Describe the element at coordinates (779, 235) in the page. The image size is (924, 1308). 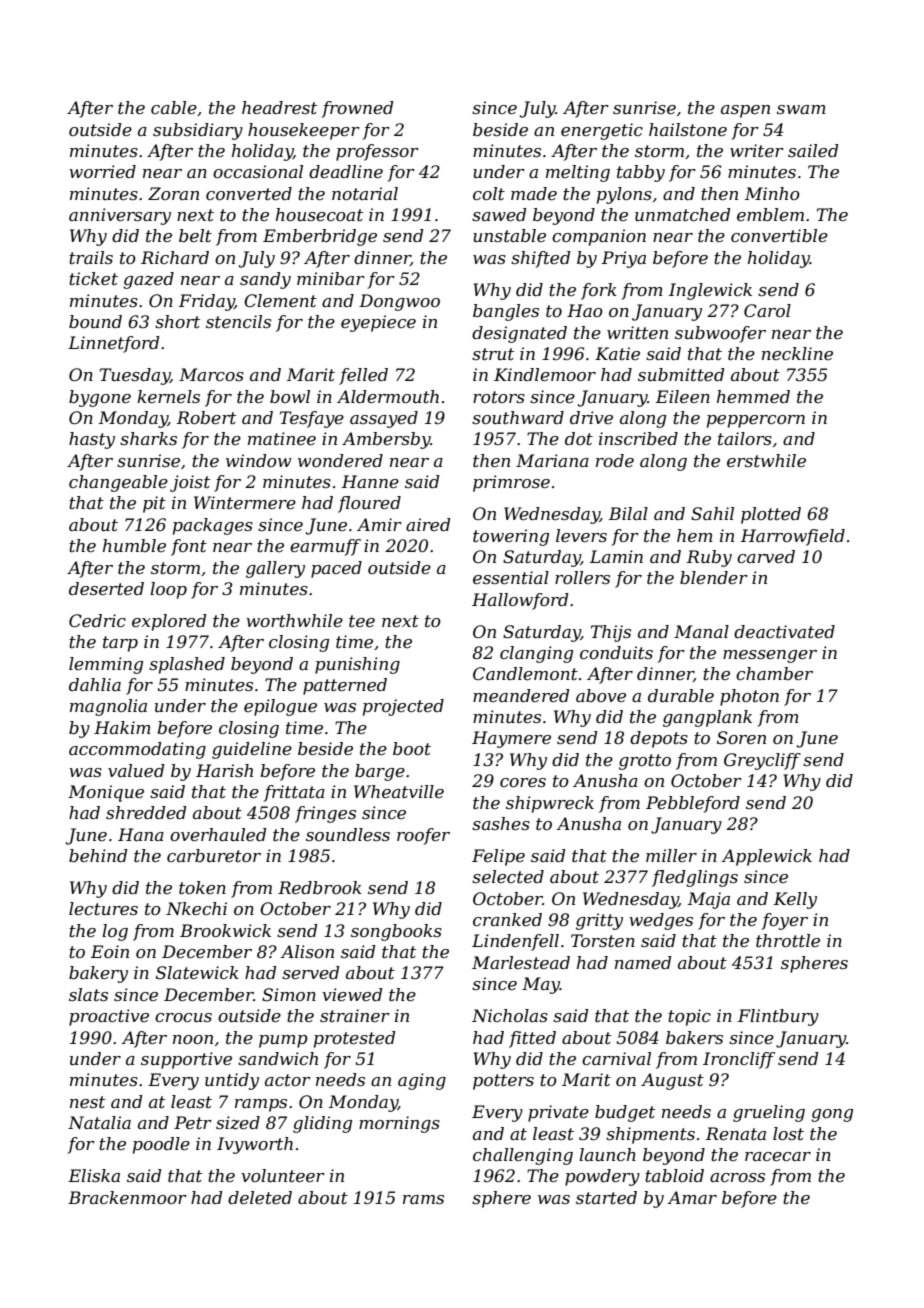
I see `convertible` at that location.
